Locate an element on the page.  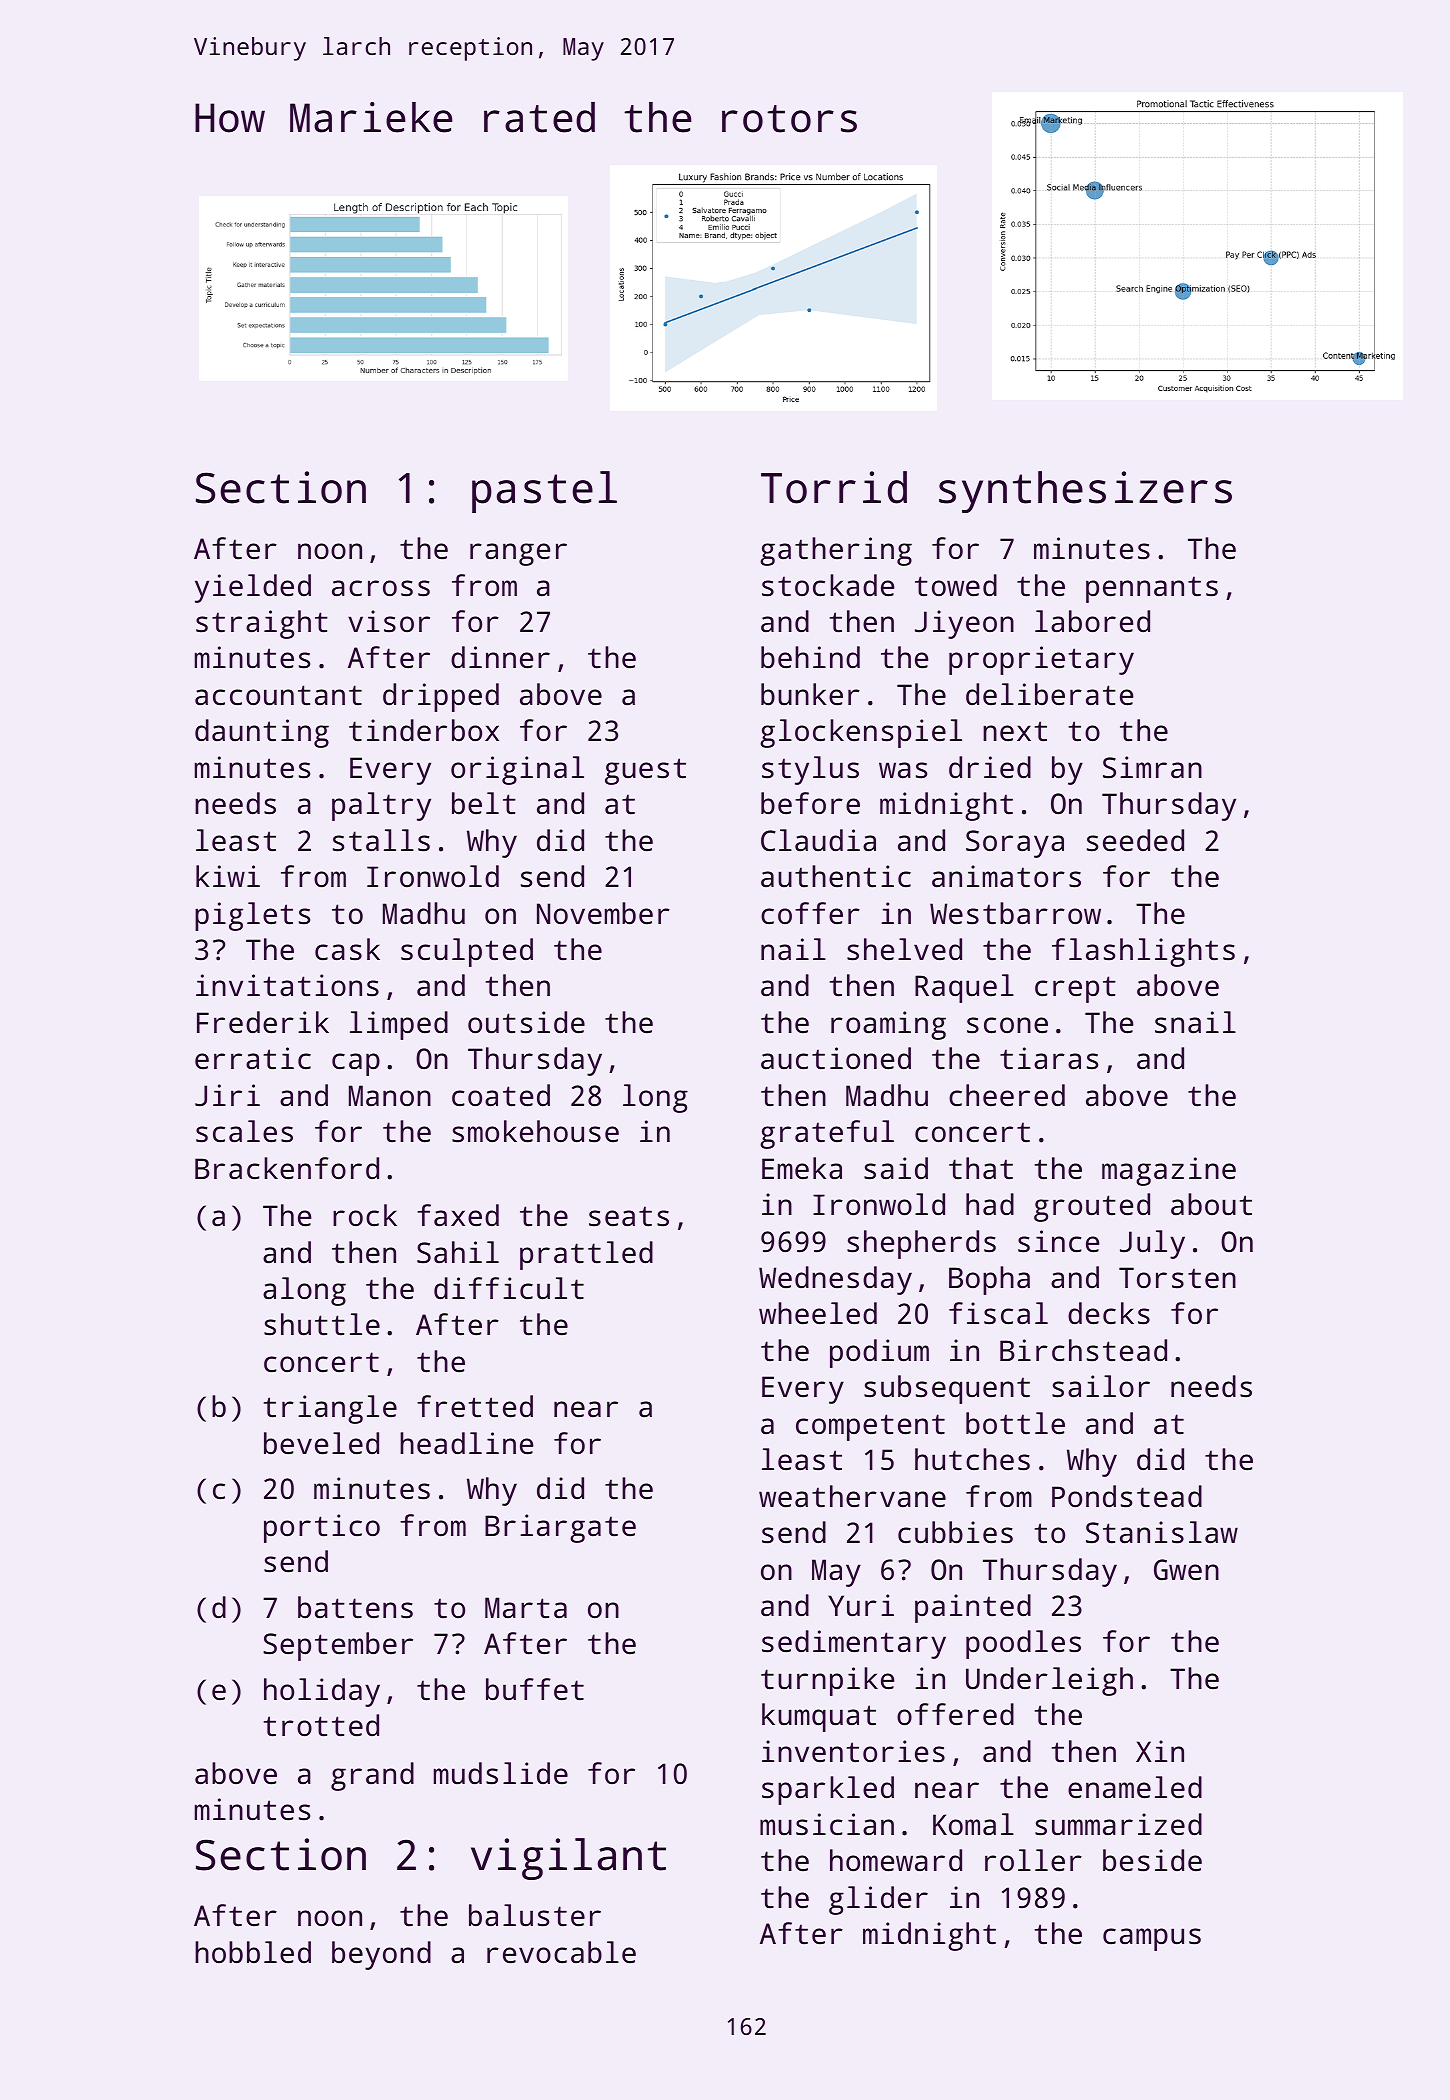
Torsten is located at coordinates (1177, 1278).
